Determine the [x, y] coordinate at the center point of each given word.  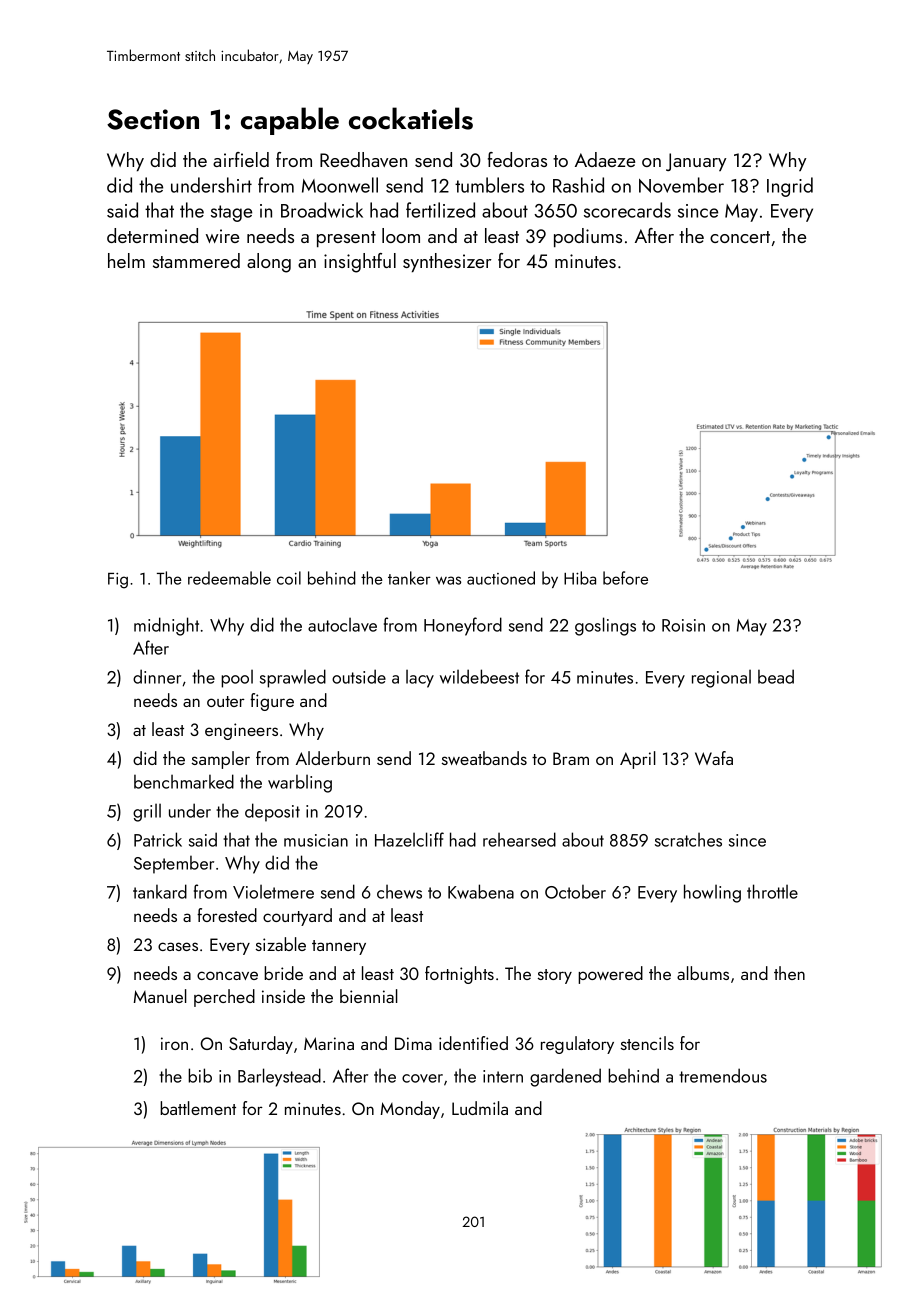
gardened [565, 1077]
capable [290, 121]
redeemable [229, 578]
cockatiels [411, 118]
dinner [157, 676]
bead [776, 676]
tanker [409, 578]
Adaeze [605, 159]
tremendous [723, 1075]
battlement [198, 1108]
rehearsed [519, 839]
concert [740, 237]
